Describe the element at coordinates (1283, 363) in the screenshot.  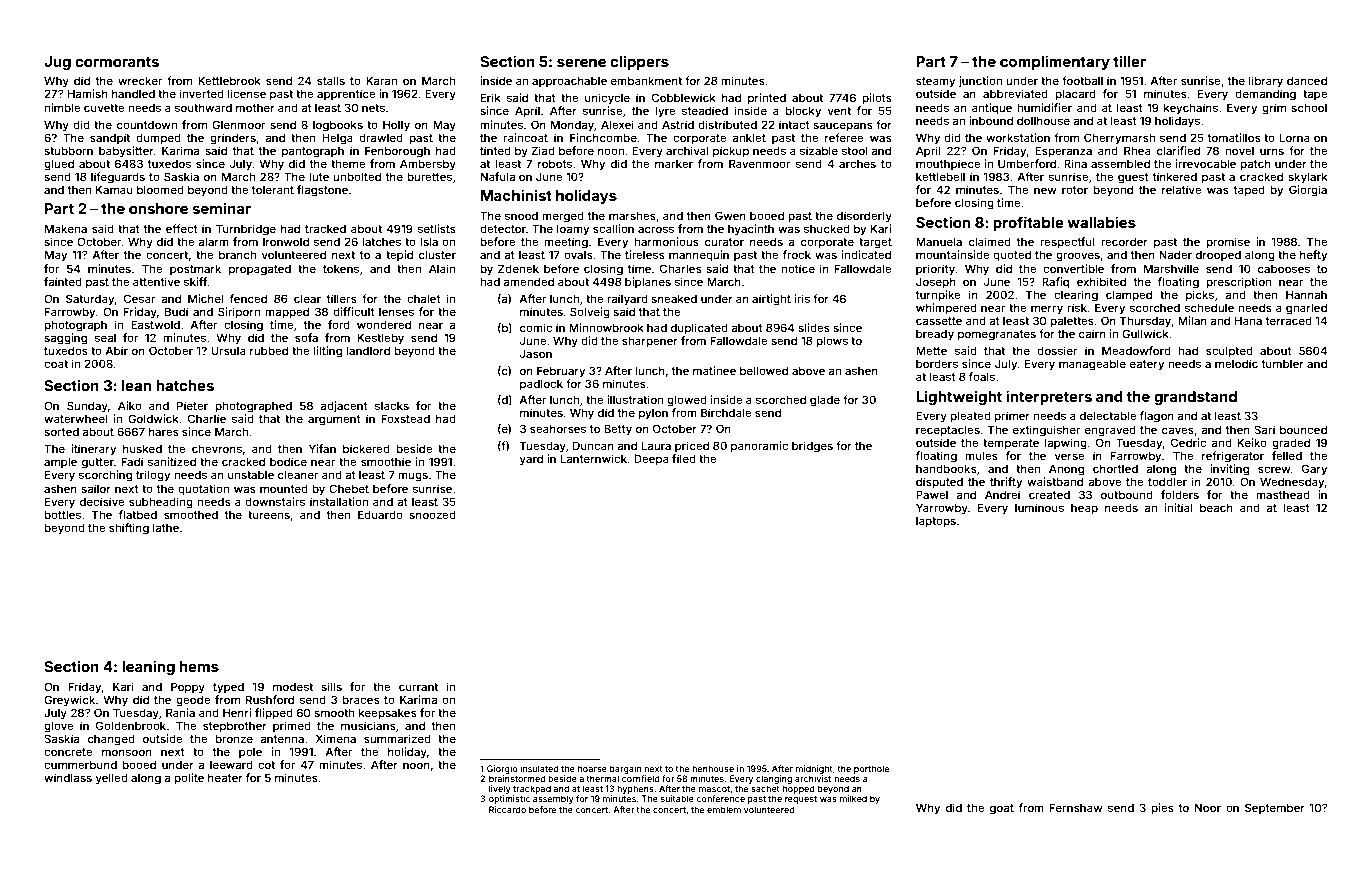
I see `tumbler` at that location.
